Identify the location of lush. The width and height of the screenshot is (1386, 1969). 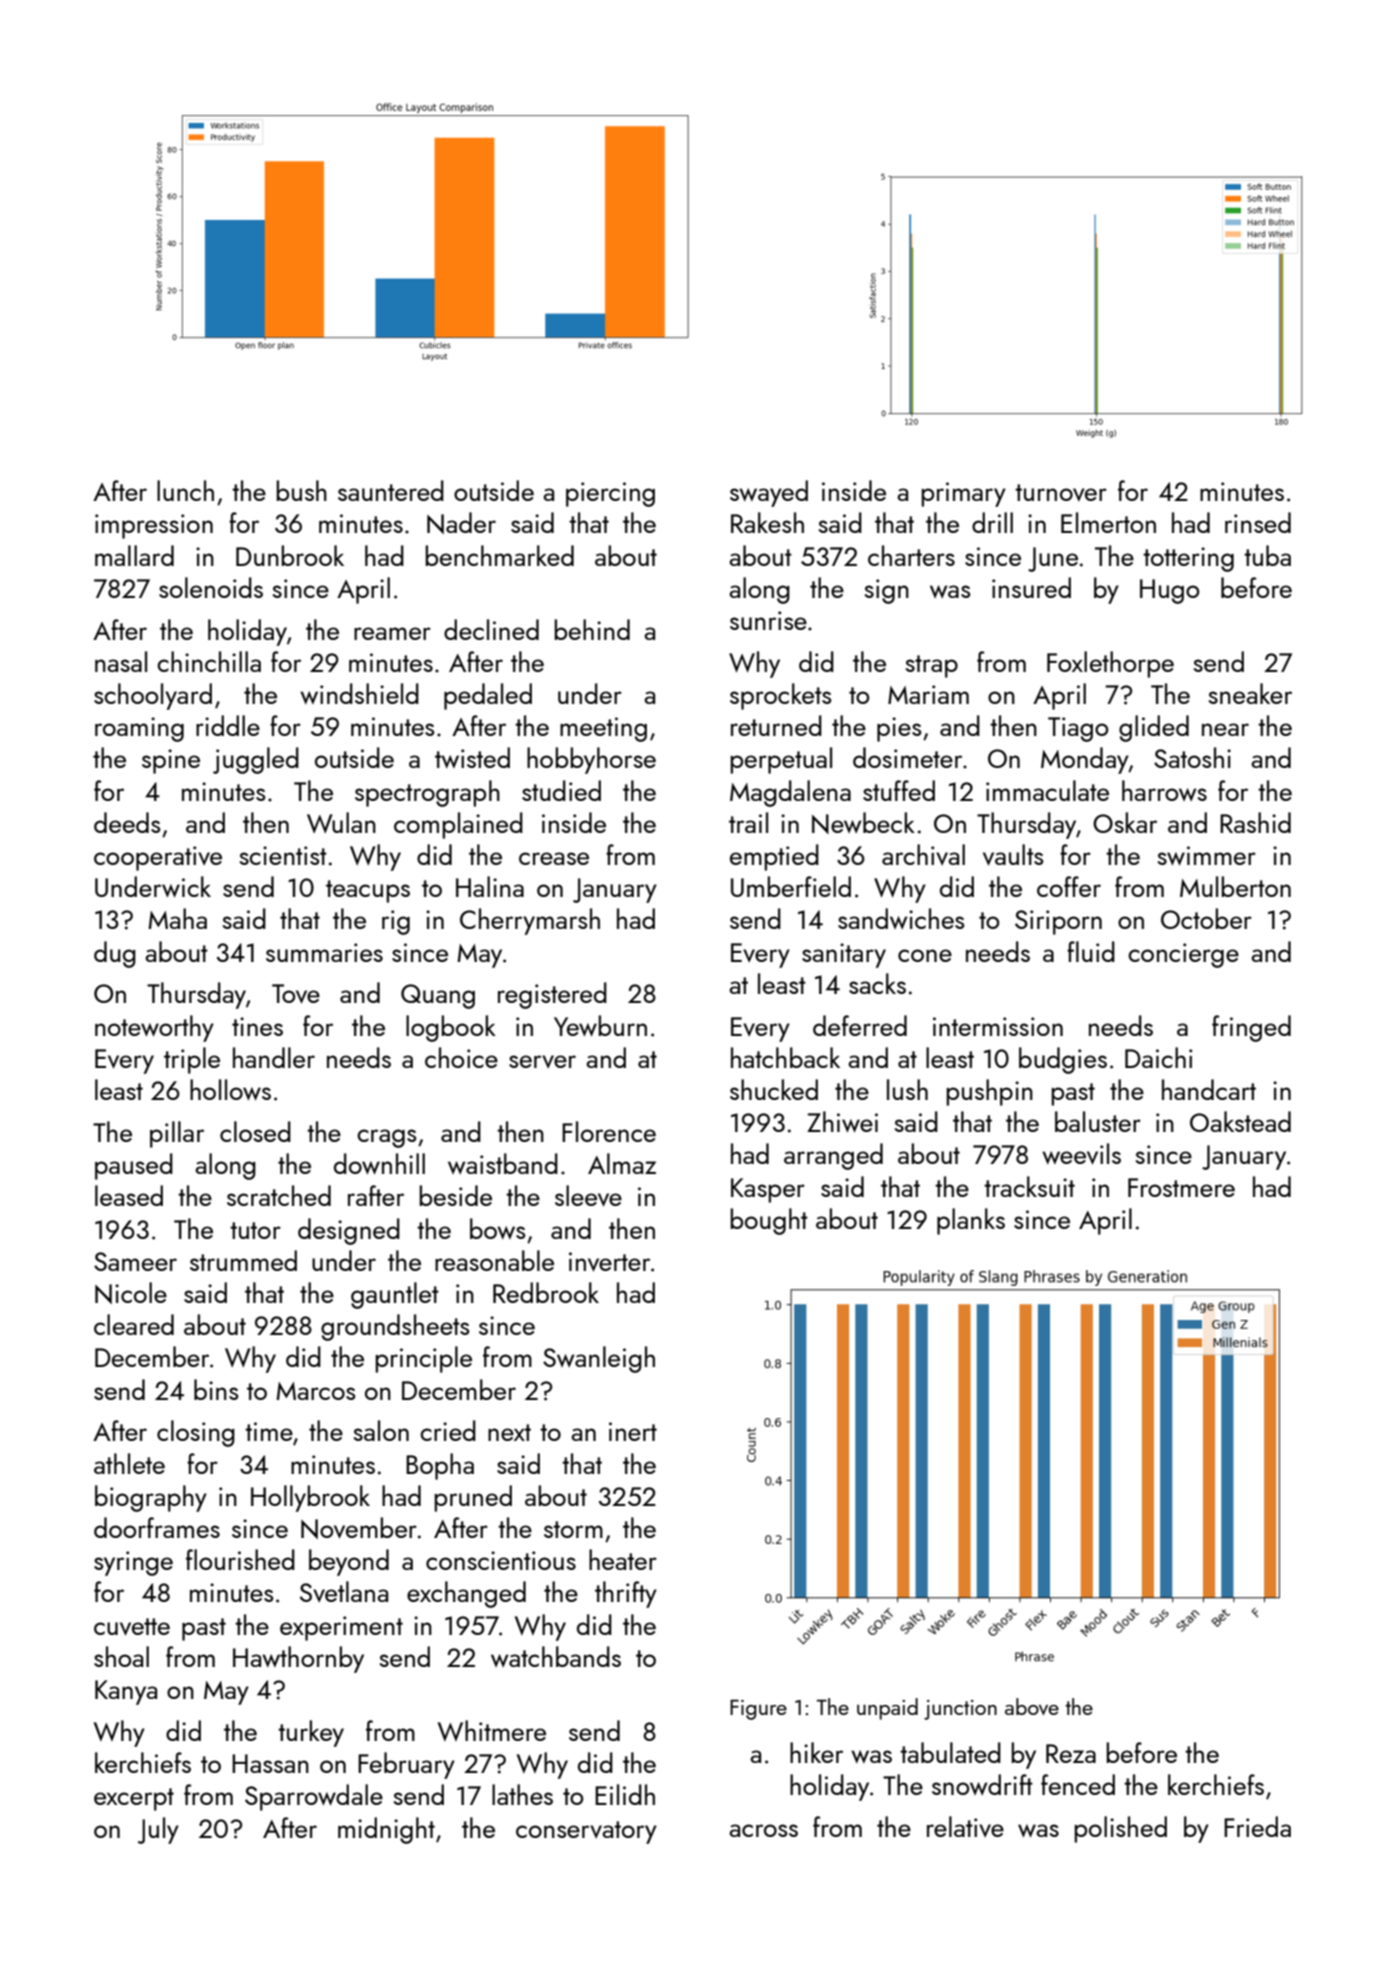
(907, 1089).
